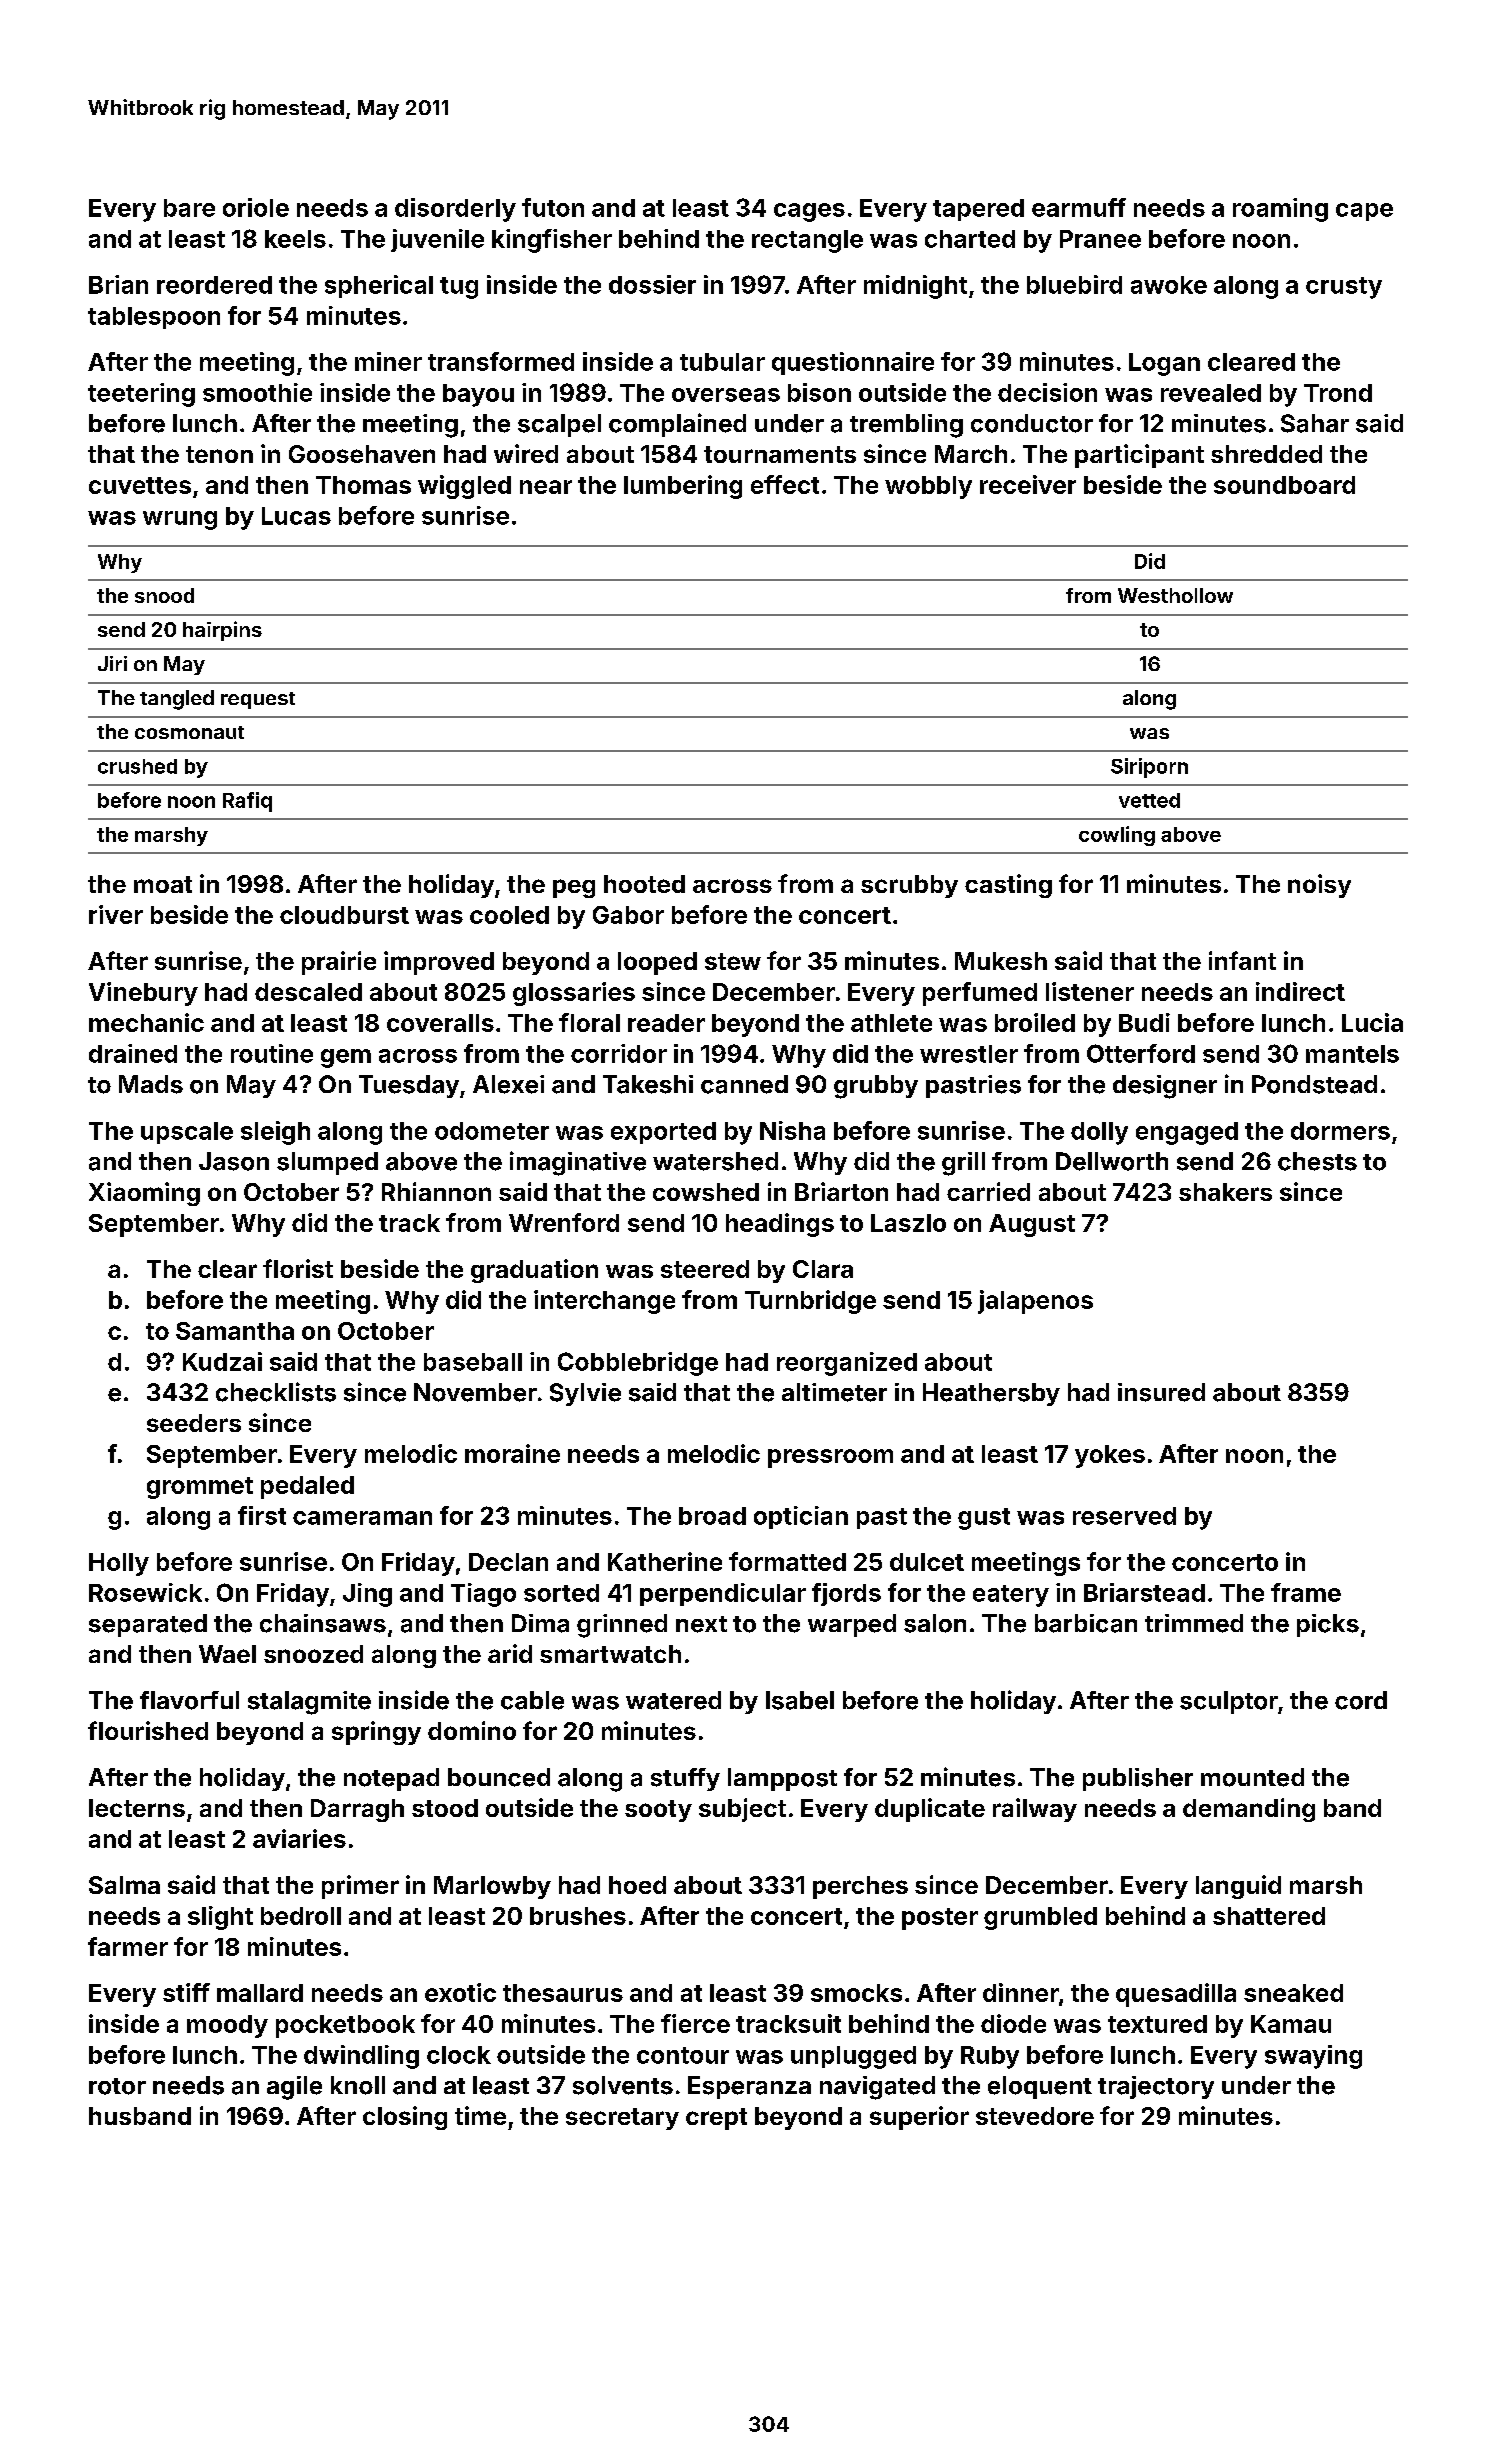 The image size is (1496, 2464). Describe the element at coordinates (501, 361) in the screenshot. I see `transformed` at that location.
